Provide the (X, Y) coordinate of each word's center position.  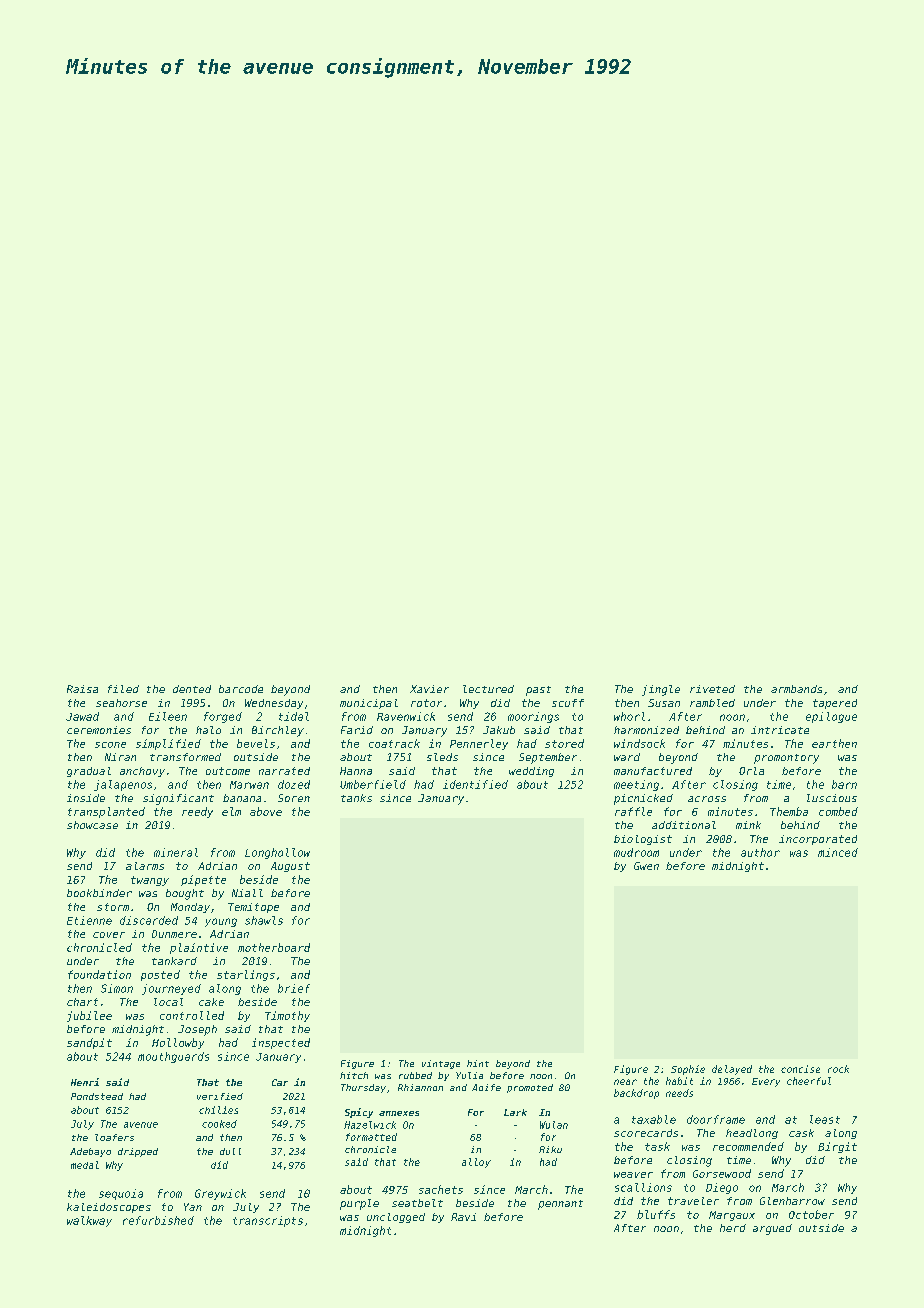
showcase (92, 825)
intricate (780, 730)
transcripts (268, 1221)
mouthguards (173, 1057)
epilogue (831, 717)
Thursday (363, 1088)
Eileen (168, 716)
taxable (654, 1119)
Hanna (356, 771)
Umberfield (373, 784)
